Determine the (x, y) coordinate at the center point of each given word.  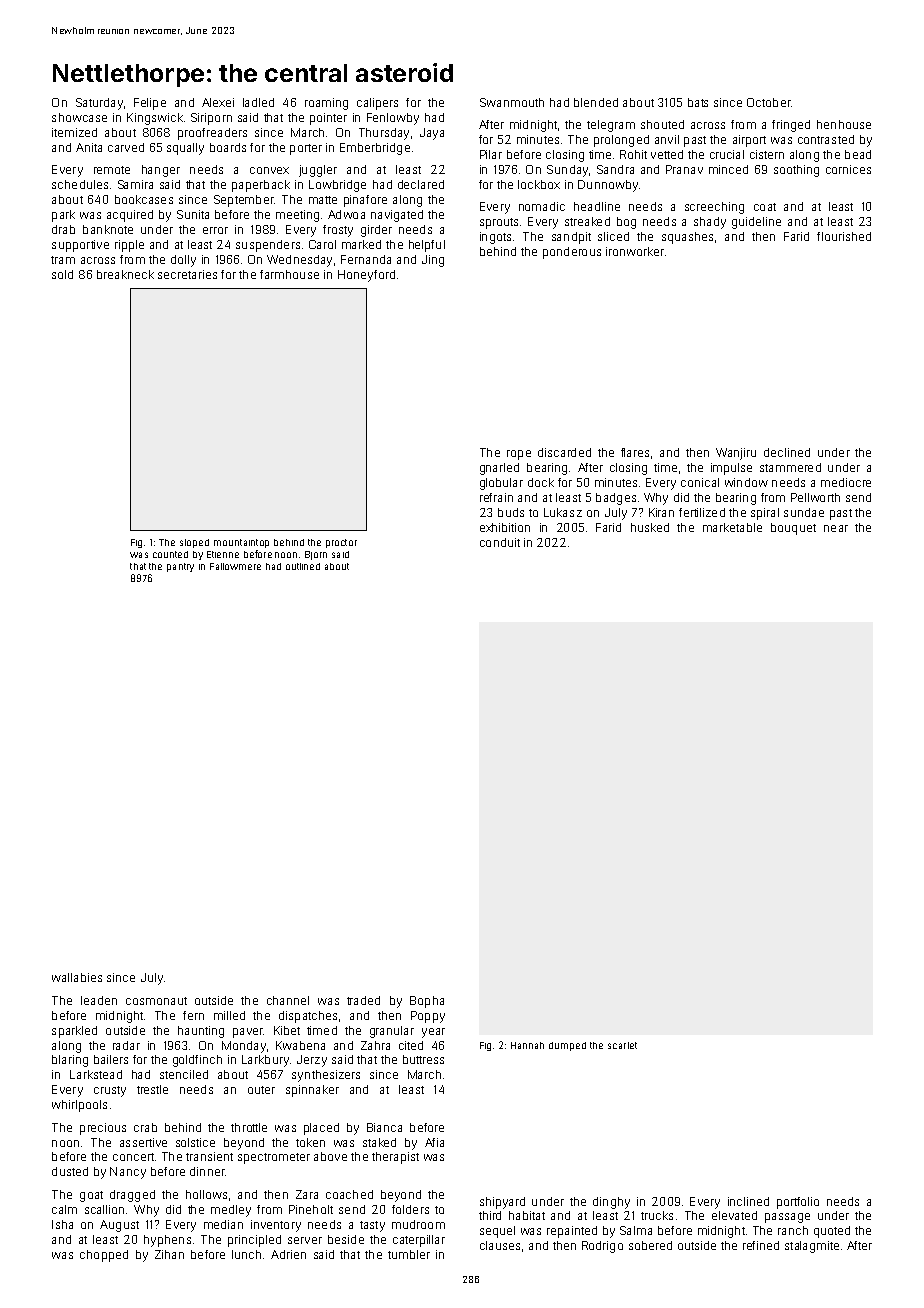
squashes (687, 238)
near (836, 528)
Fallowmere (235, 566)
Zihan (169, 1254)
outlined (303, 566)
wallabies (77, 977)
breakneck (125, 274)
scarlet (622, 1045)
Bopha (427, 1002)
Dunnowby (608, 186)
